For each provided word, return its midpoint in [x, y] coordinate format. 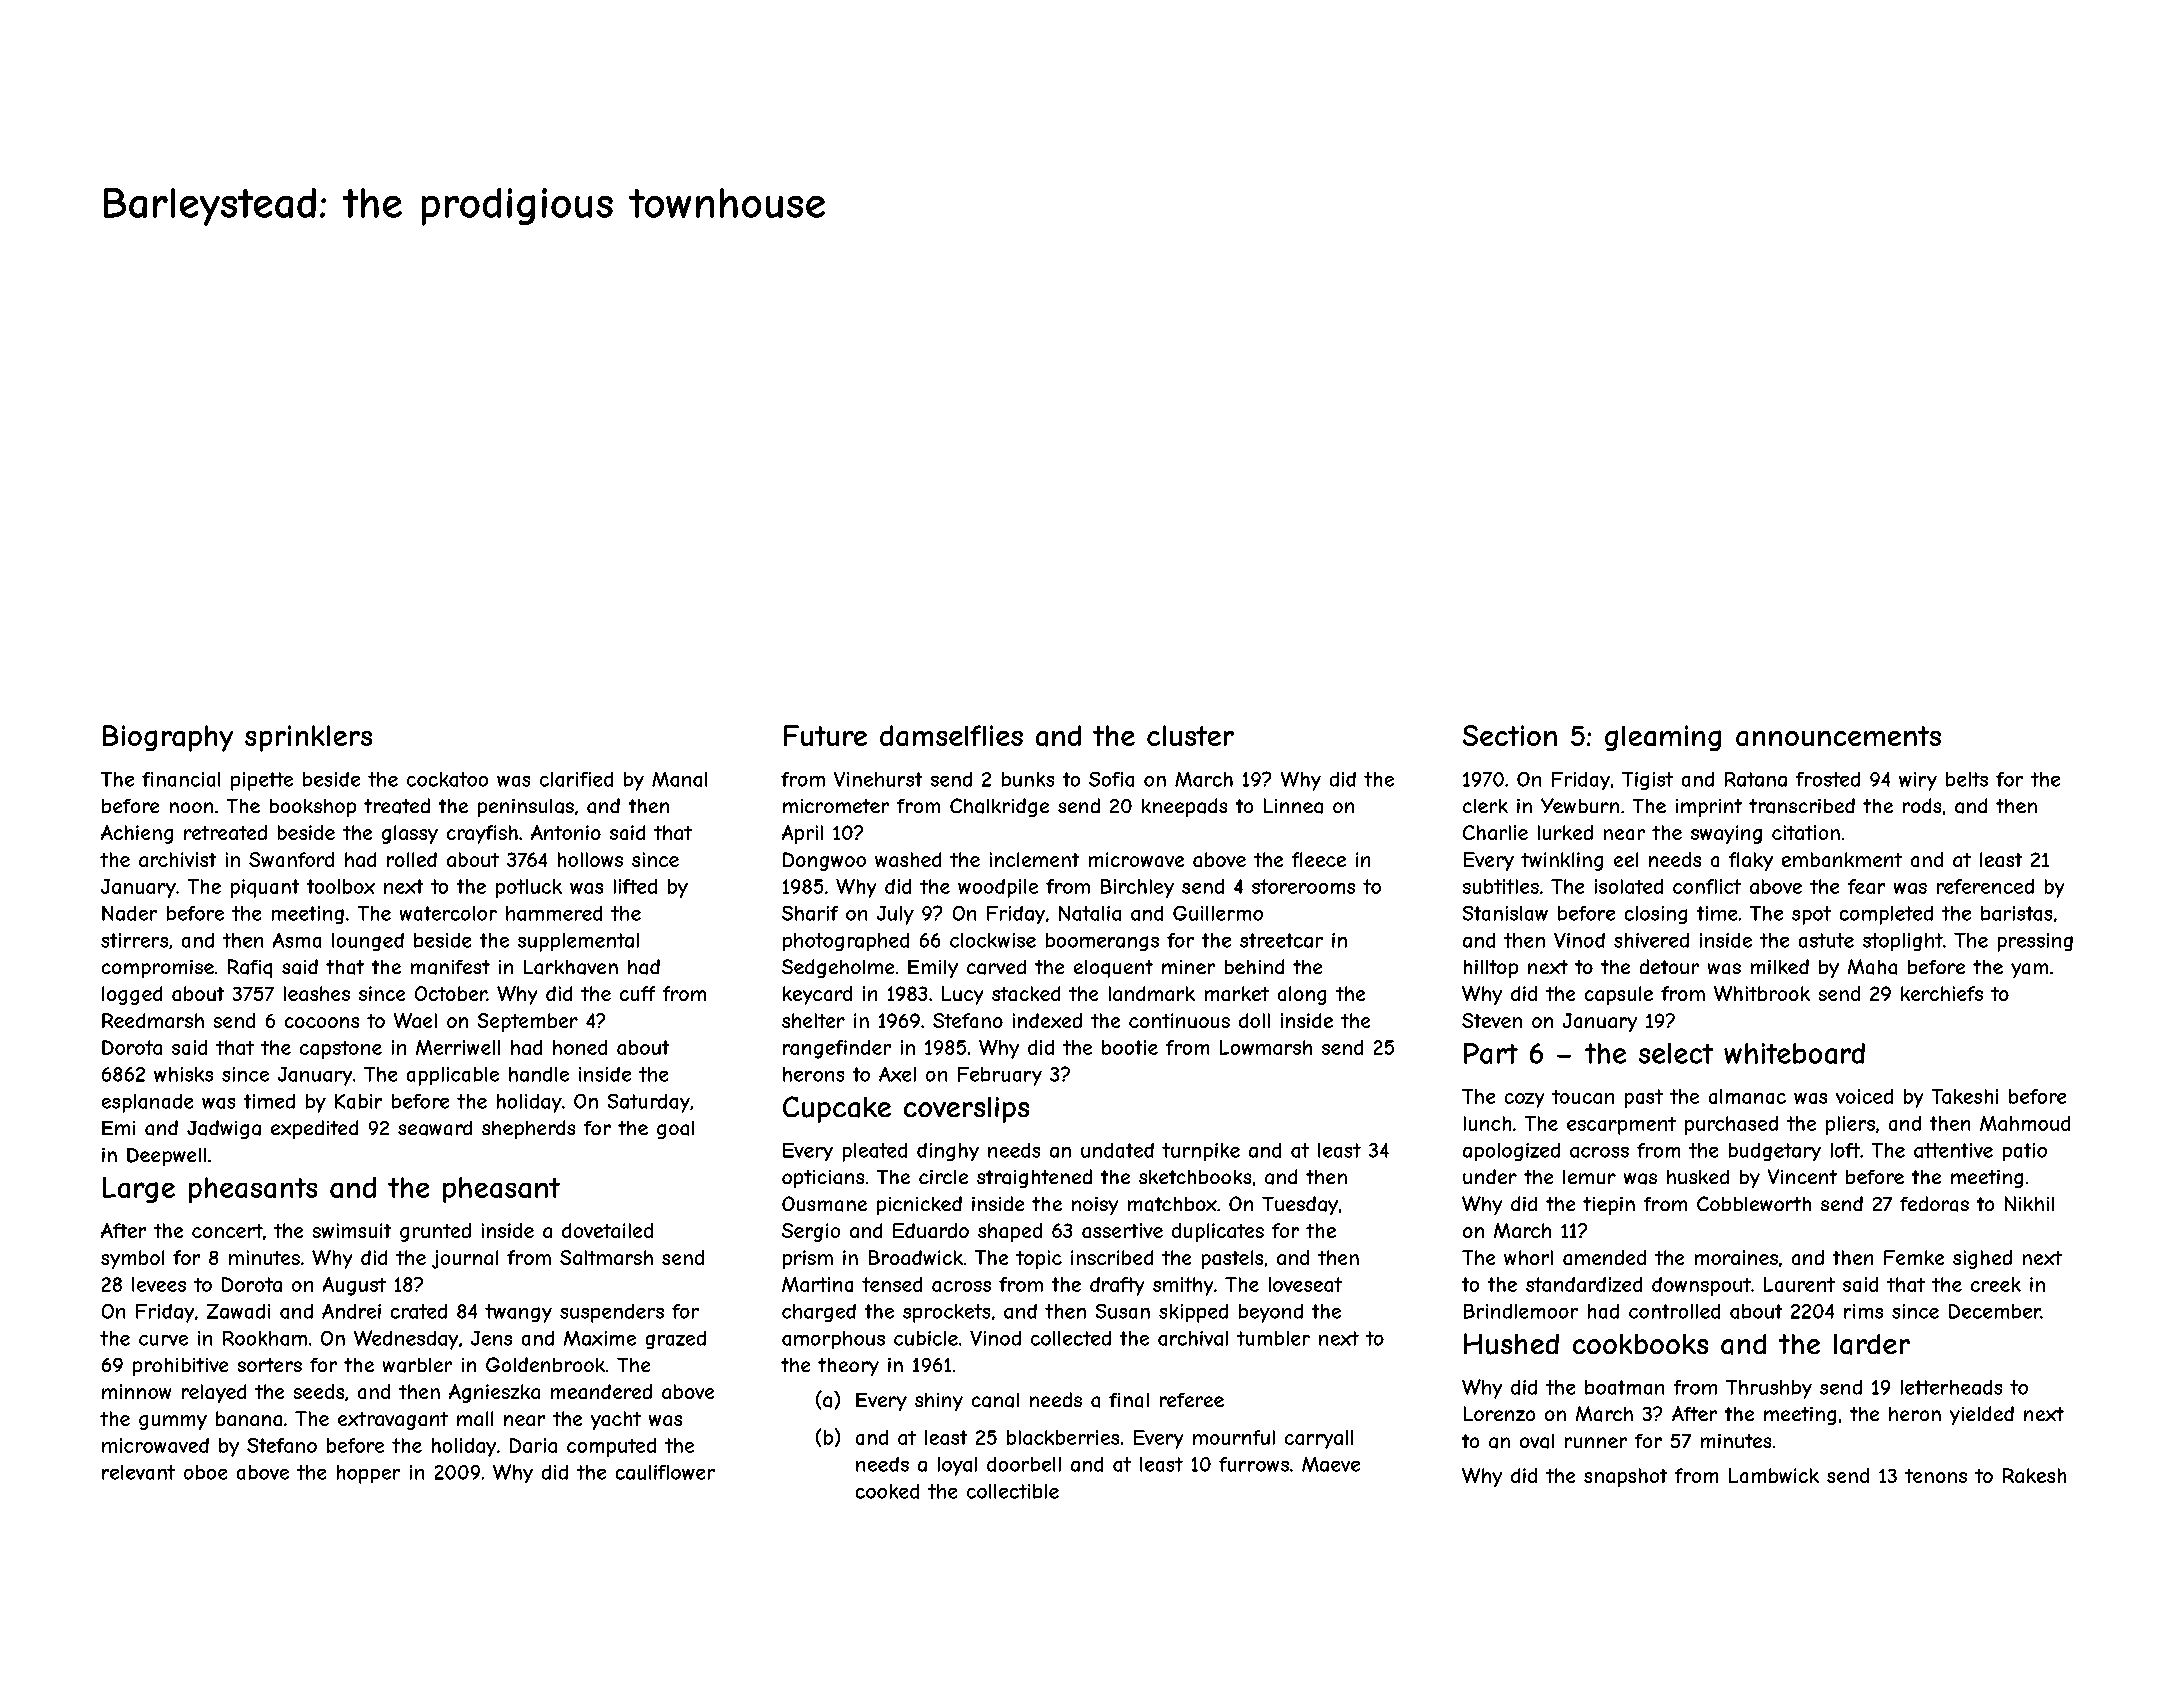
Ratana [1756, 779]
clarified [576, 779]
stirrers [134, 940]
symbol [132, 1259]
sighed [1982, 1259]
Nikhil [2029, 1203]
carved [996, 967]
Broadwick [916, 1257]
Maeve [1331, 1464]
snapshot [1625, 1477]
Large [139, 1190]
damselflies [951, 735]
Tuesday [1300, 1205]
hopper [368, 1474]
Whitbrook [1762, 993]
